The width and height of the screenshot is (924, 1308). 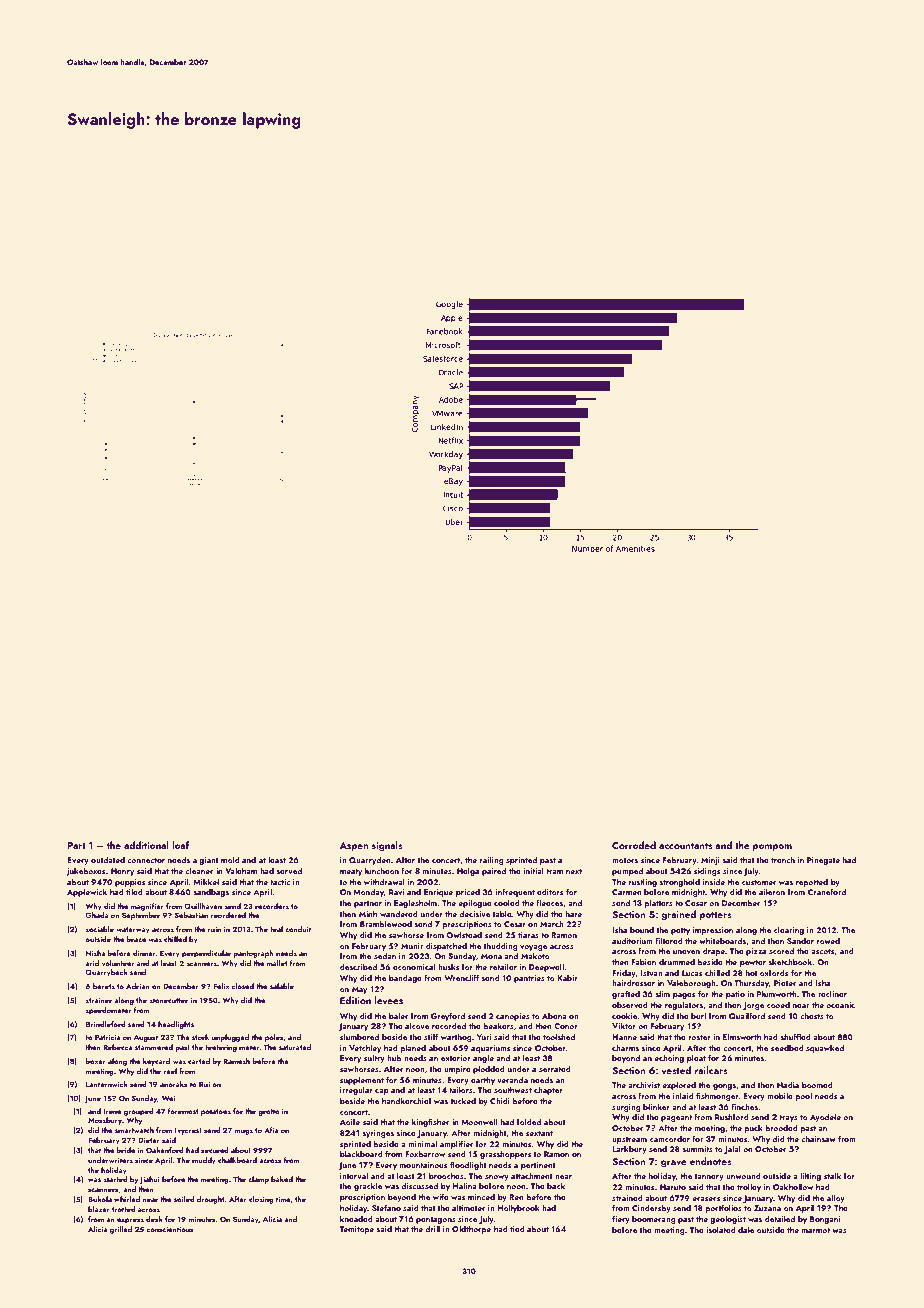 I want to click on tied, so click(x=517, y=1228).
